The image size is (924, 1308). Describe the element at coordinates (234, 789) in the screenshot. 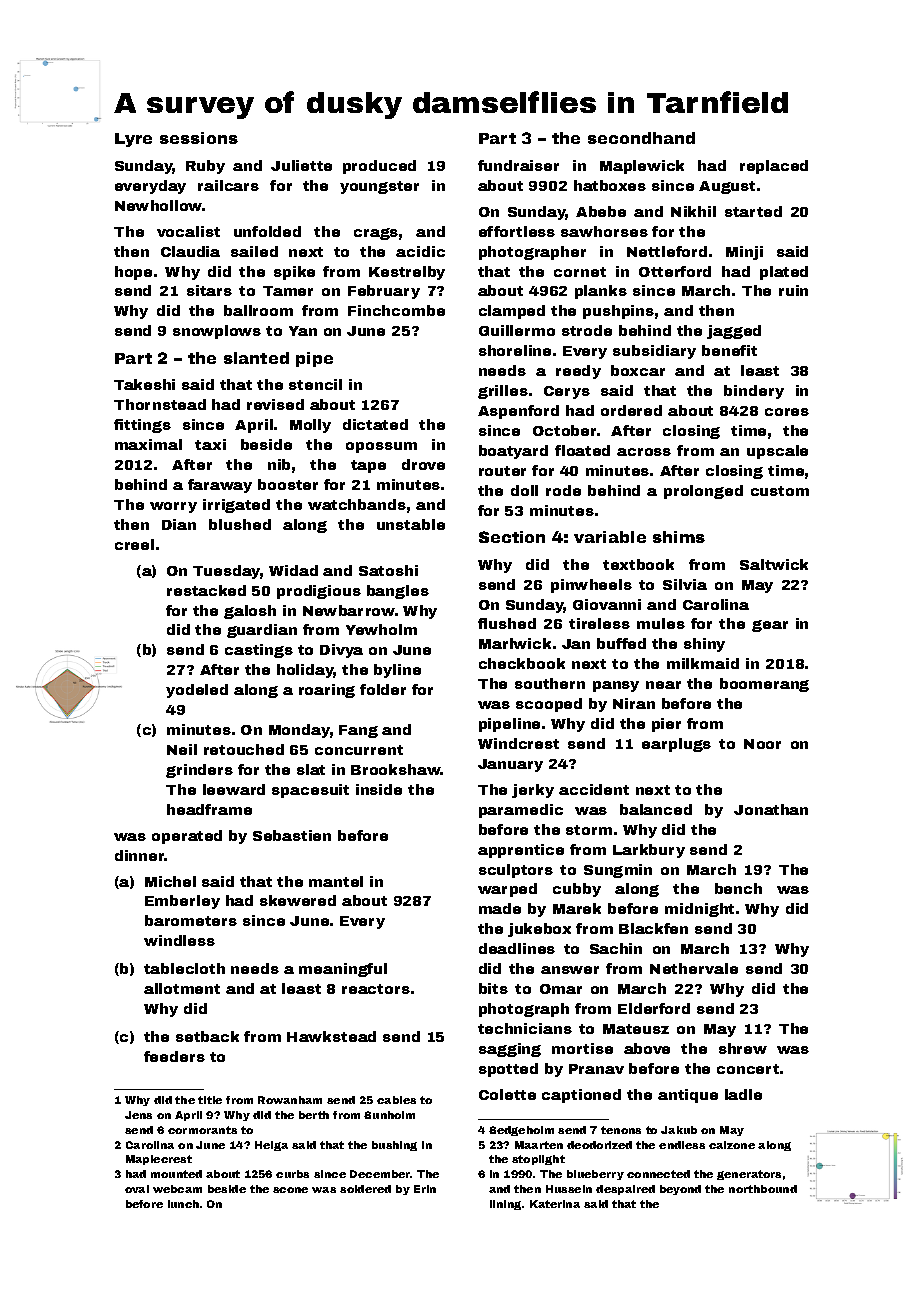

I see `leeward` at that location.
